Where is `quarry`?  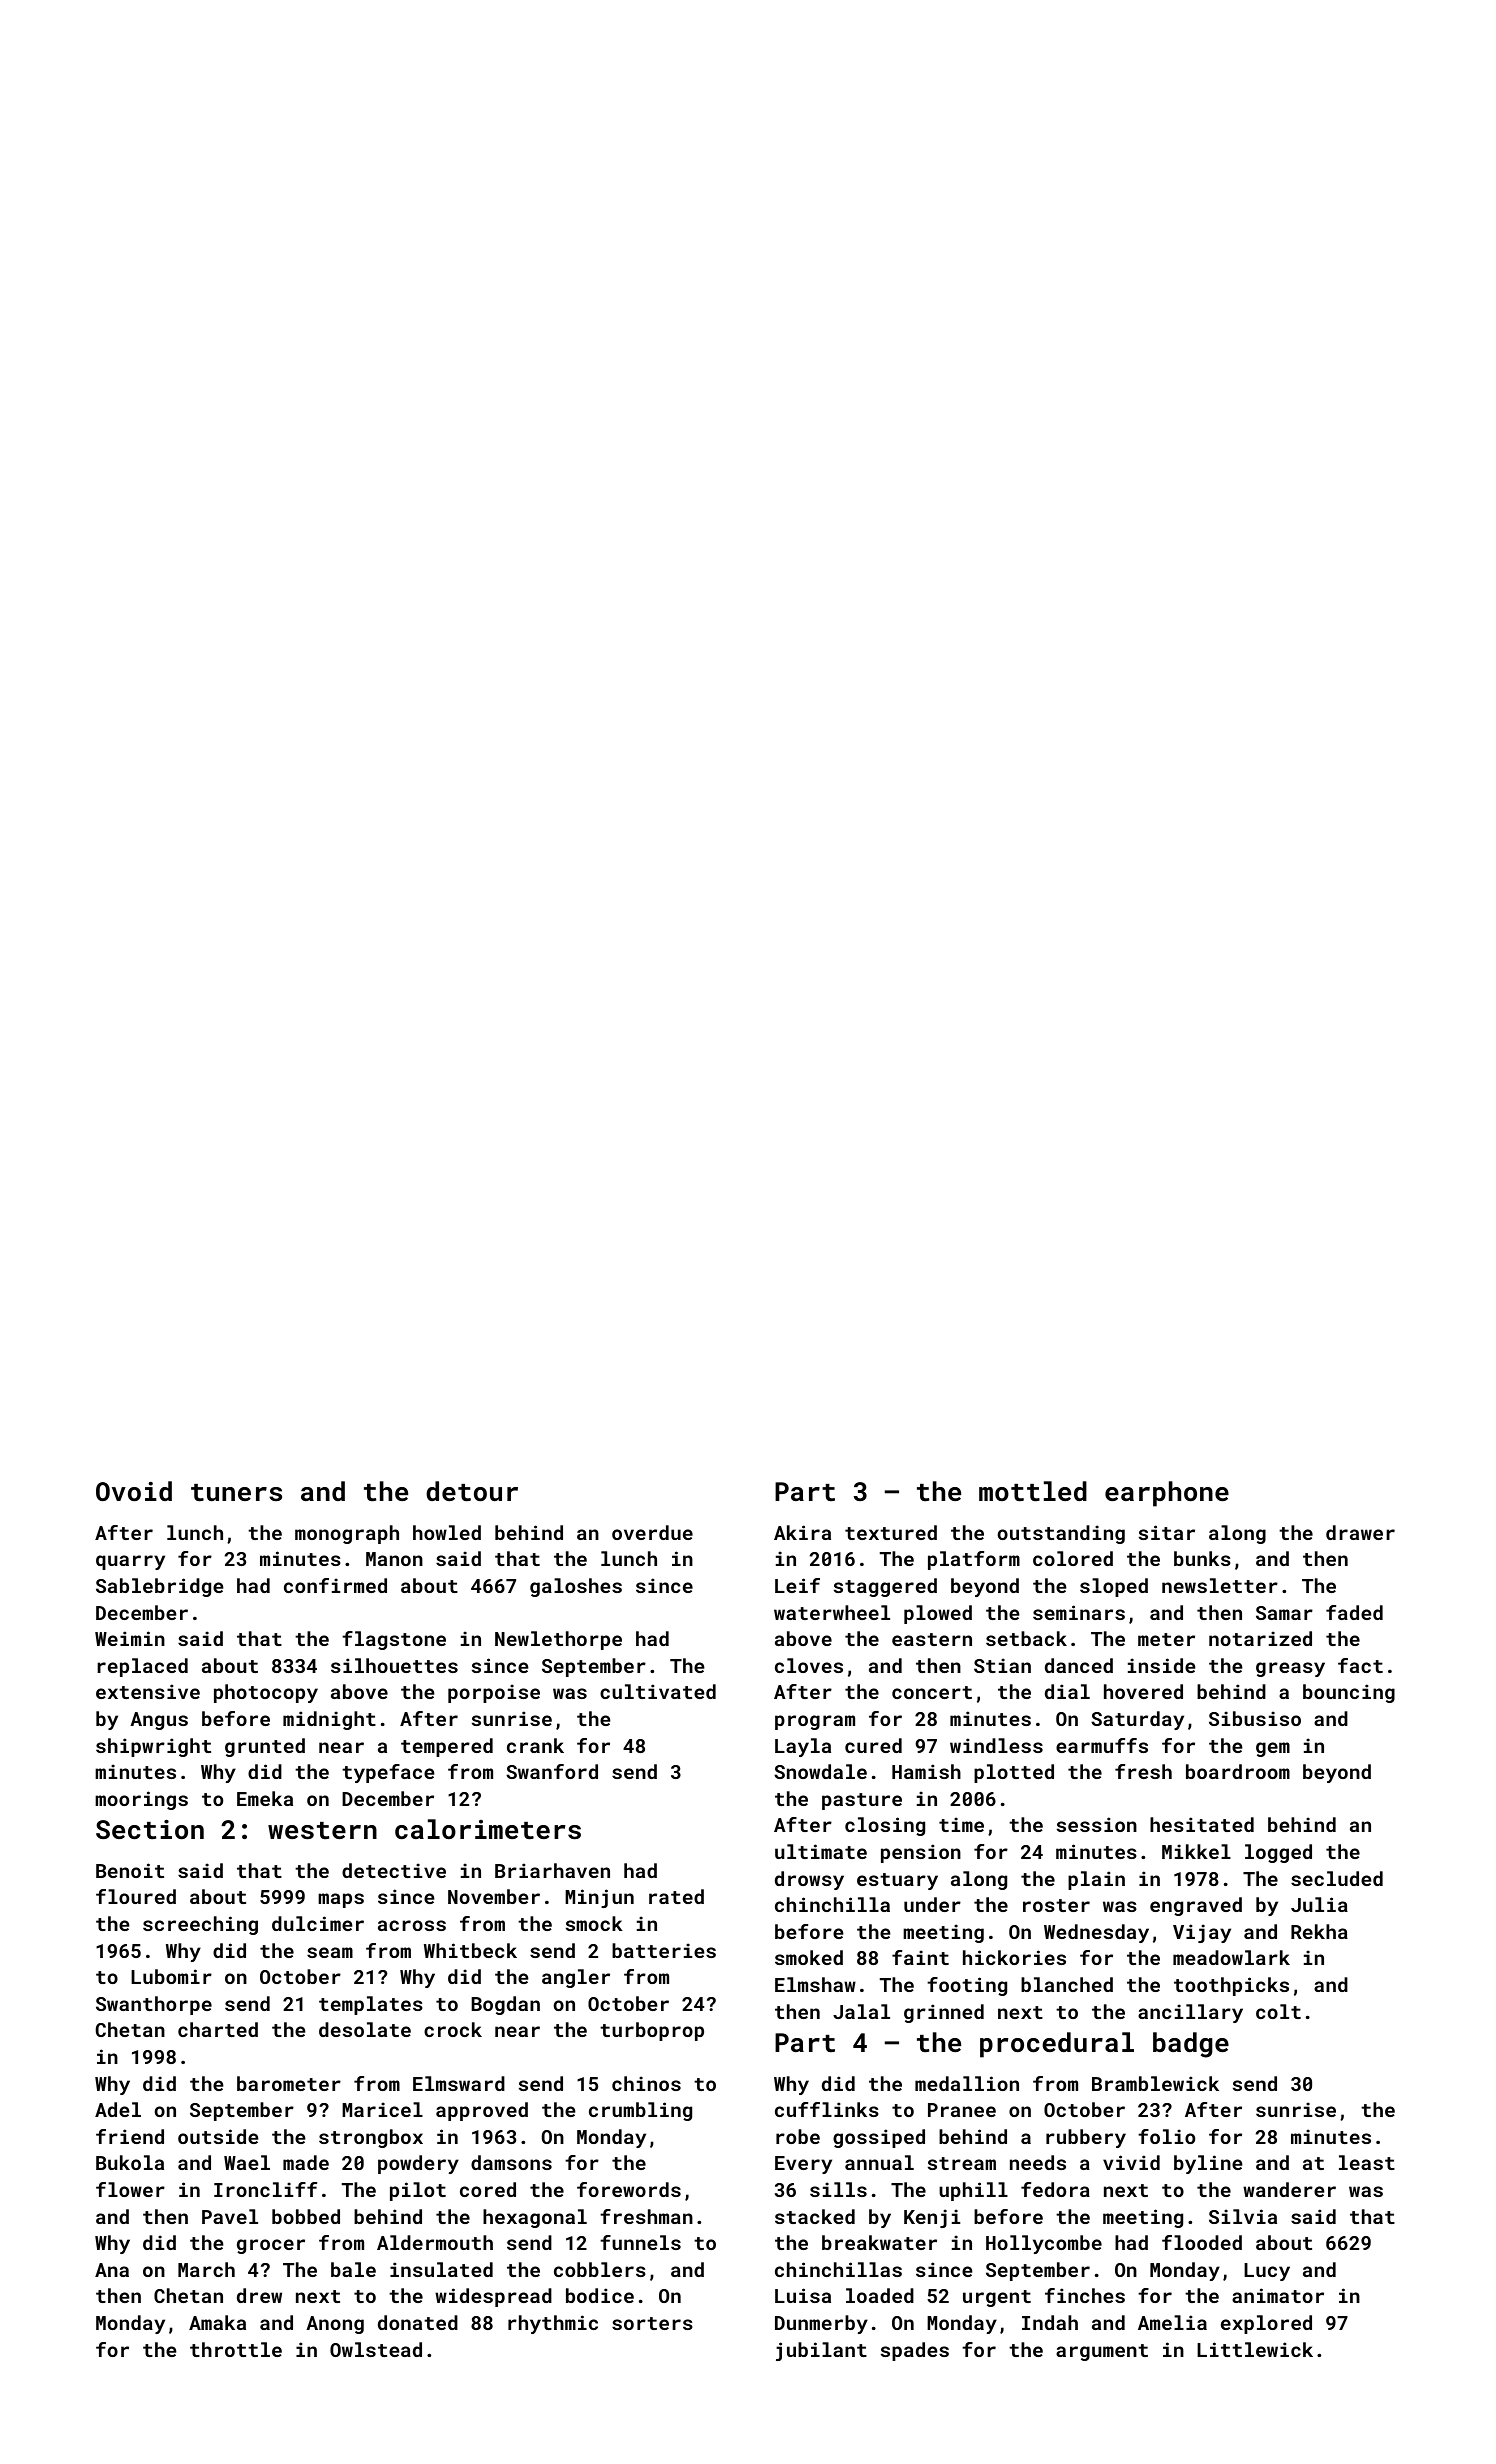 quarry is located at coordinates (130, 1562).
